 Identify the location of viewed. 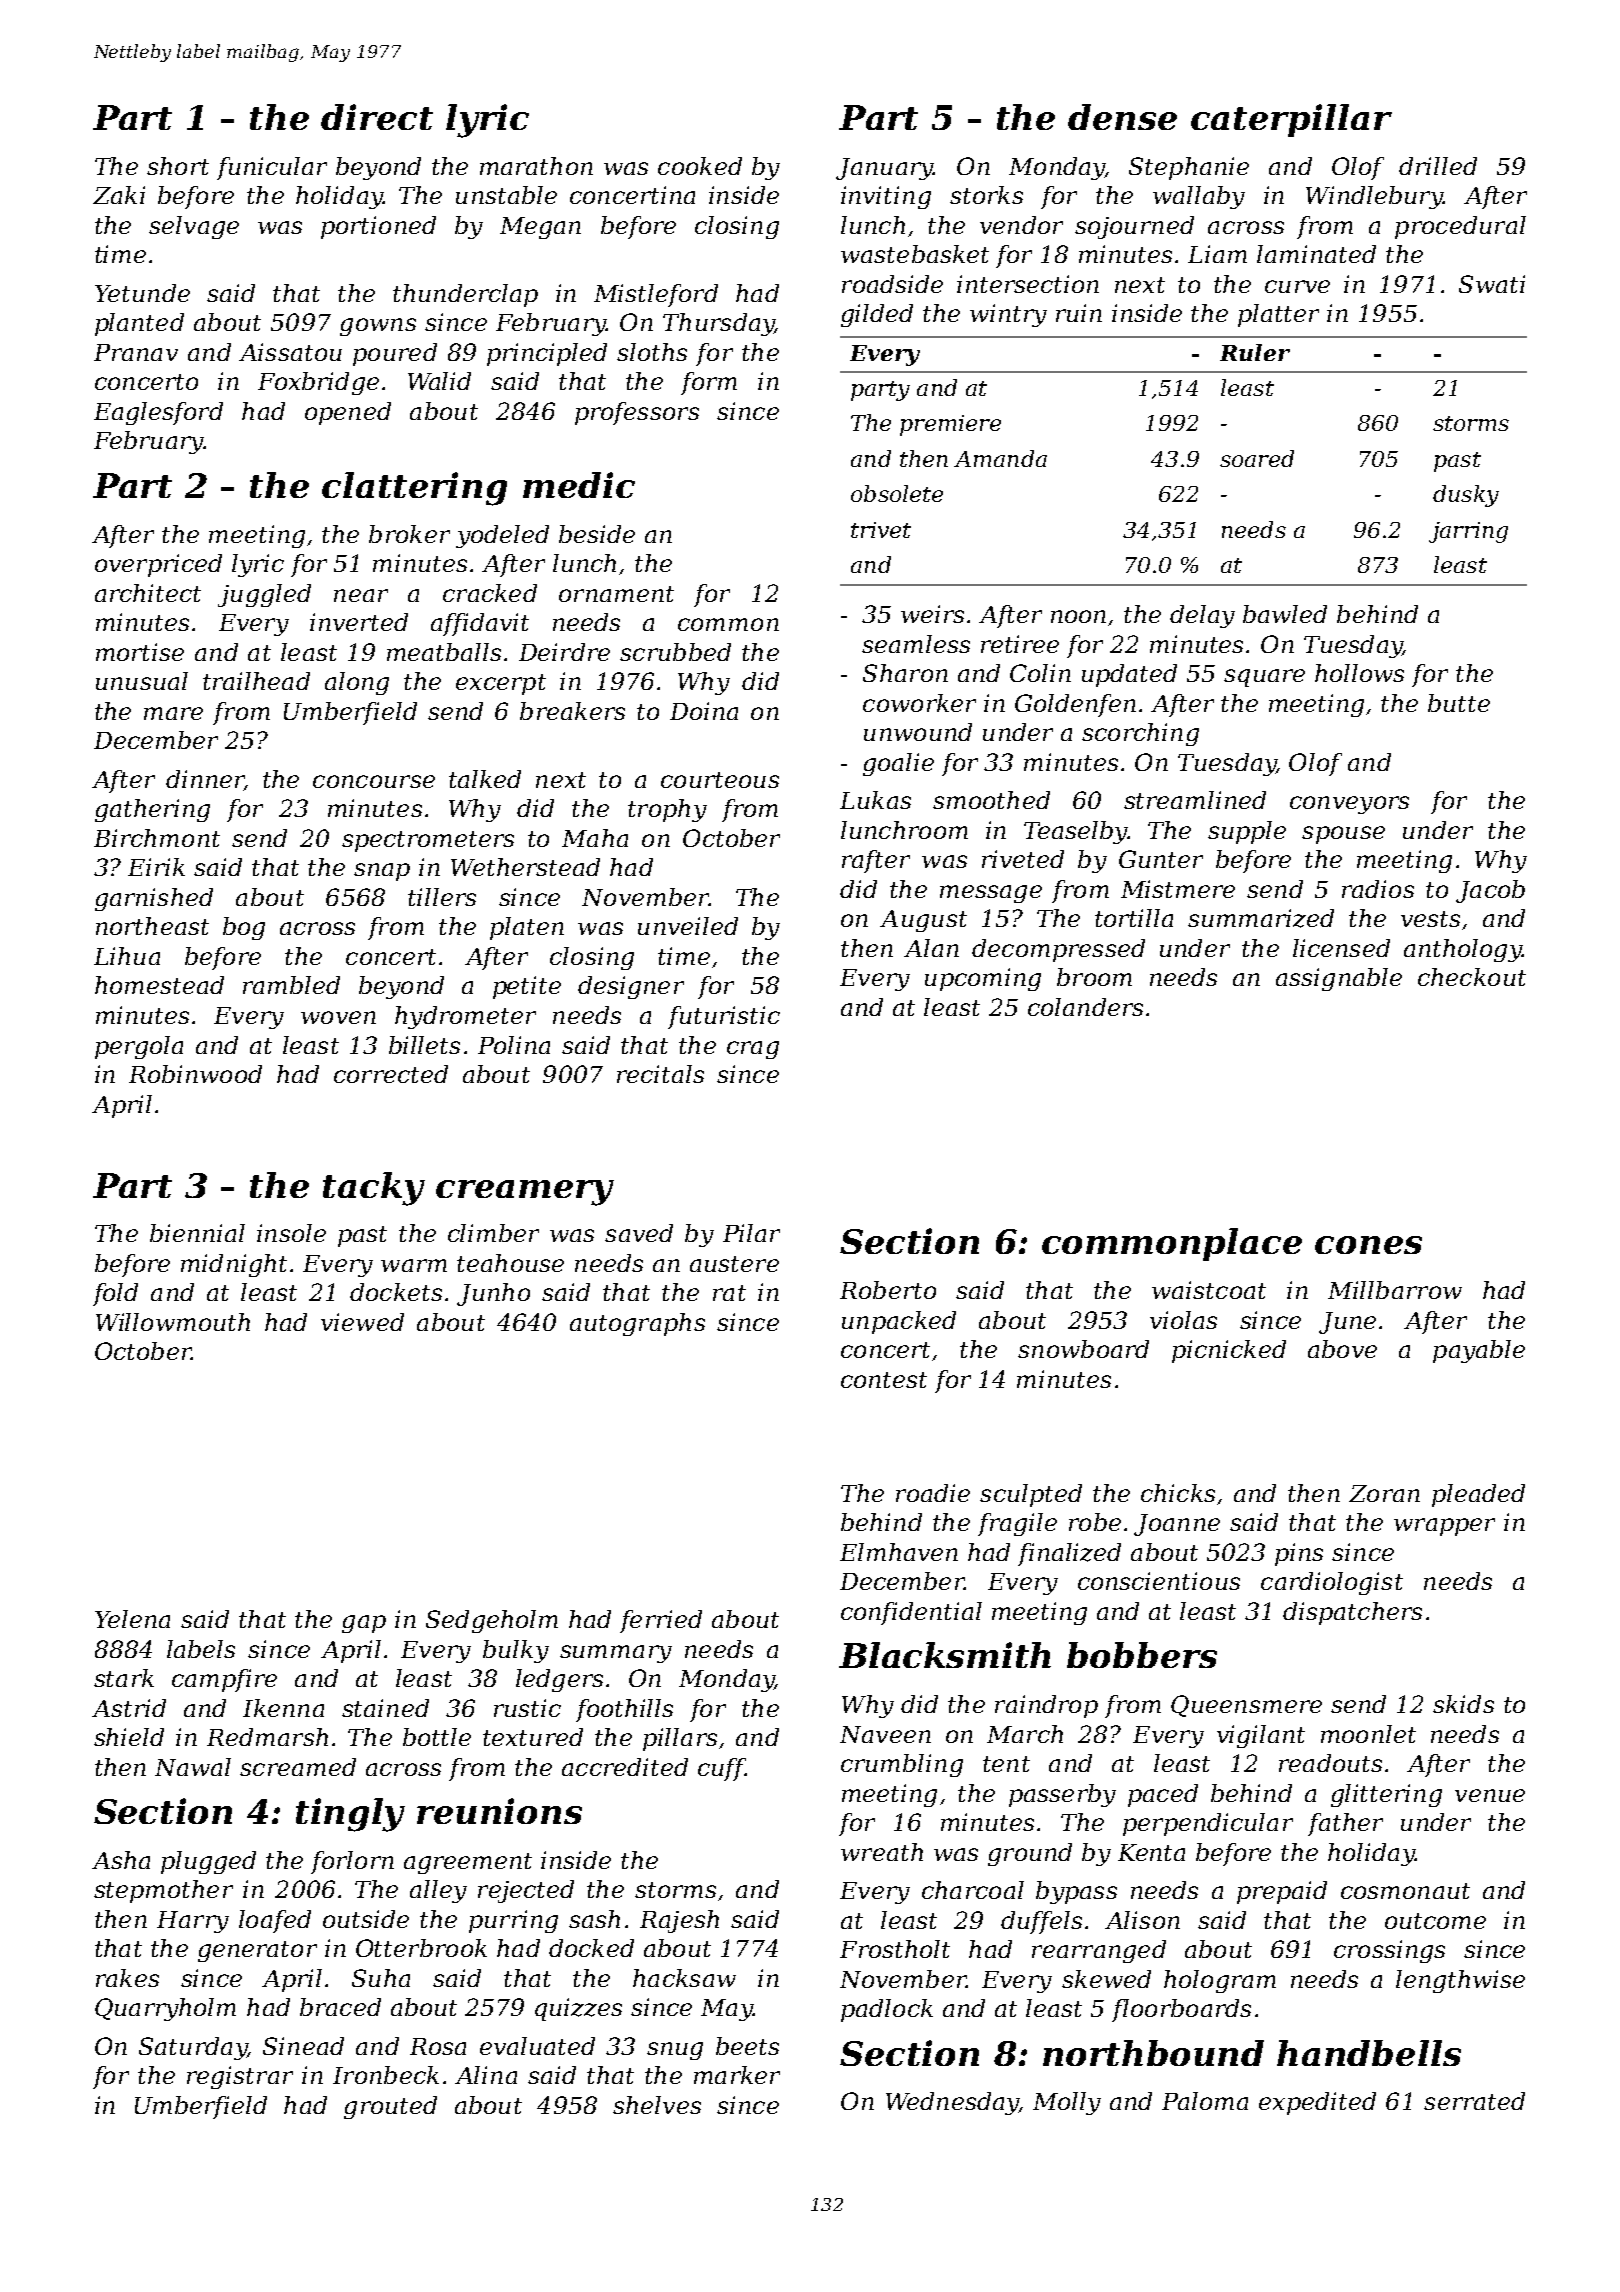
(362, 1322).
